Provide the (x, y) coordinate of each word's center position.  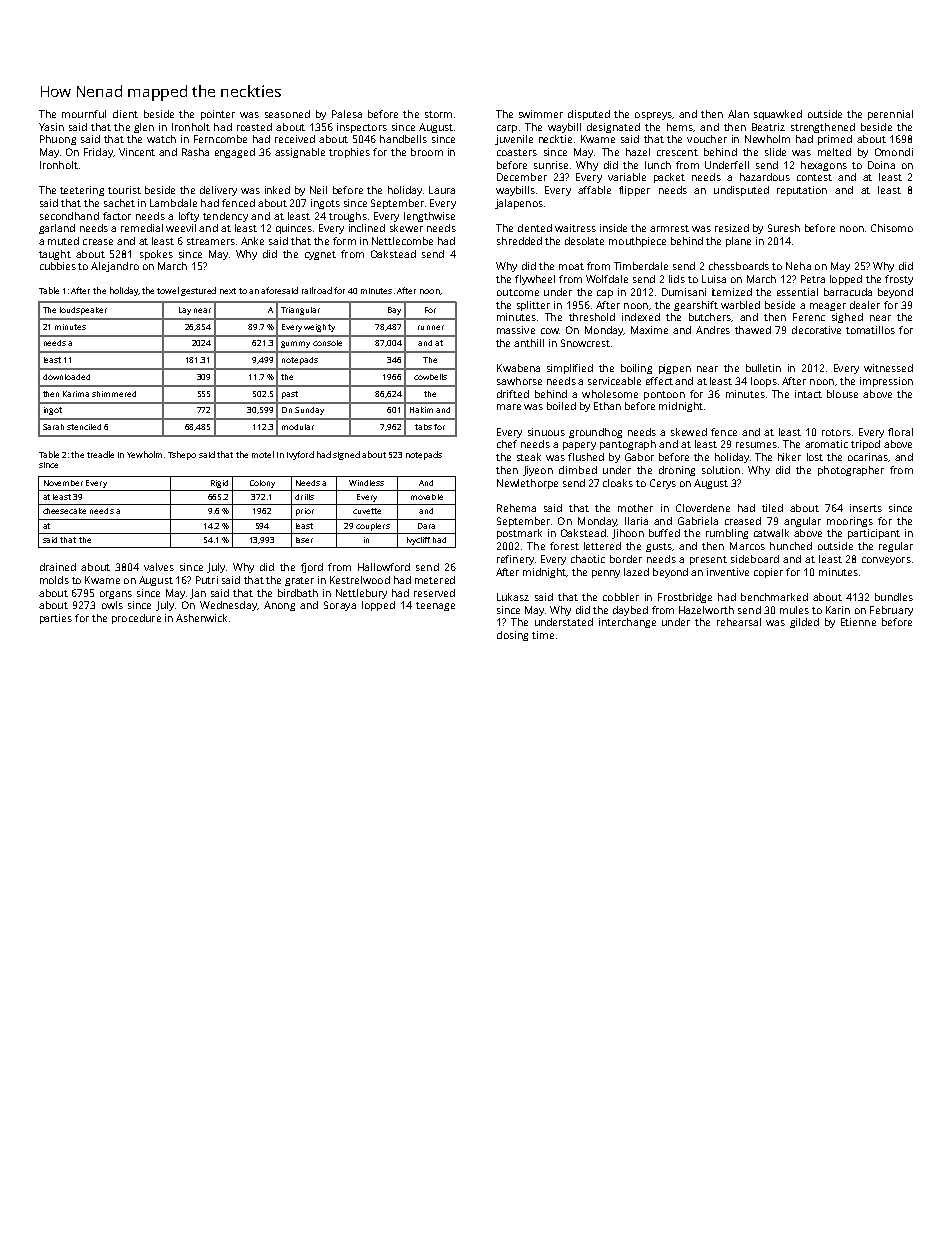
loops (764, 382)
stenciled (84, 427)
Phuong (58, 140)
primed (835, 140)
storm (438, 114)
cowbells (430, 377)
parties (56, 619)
